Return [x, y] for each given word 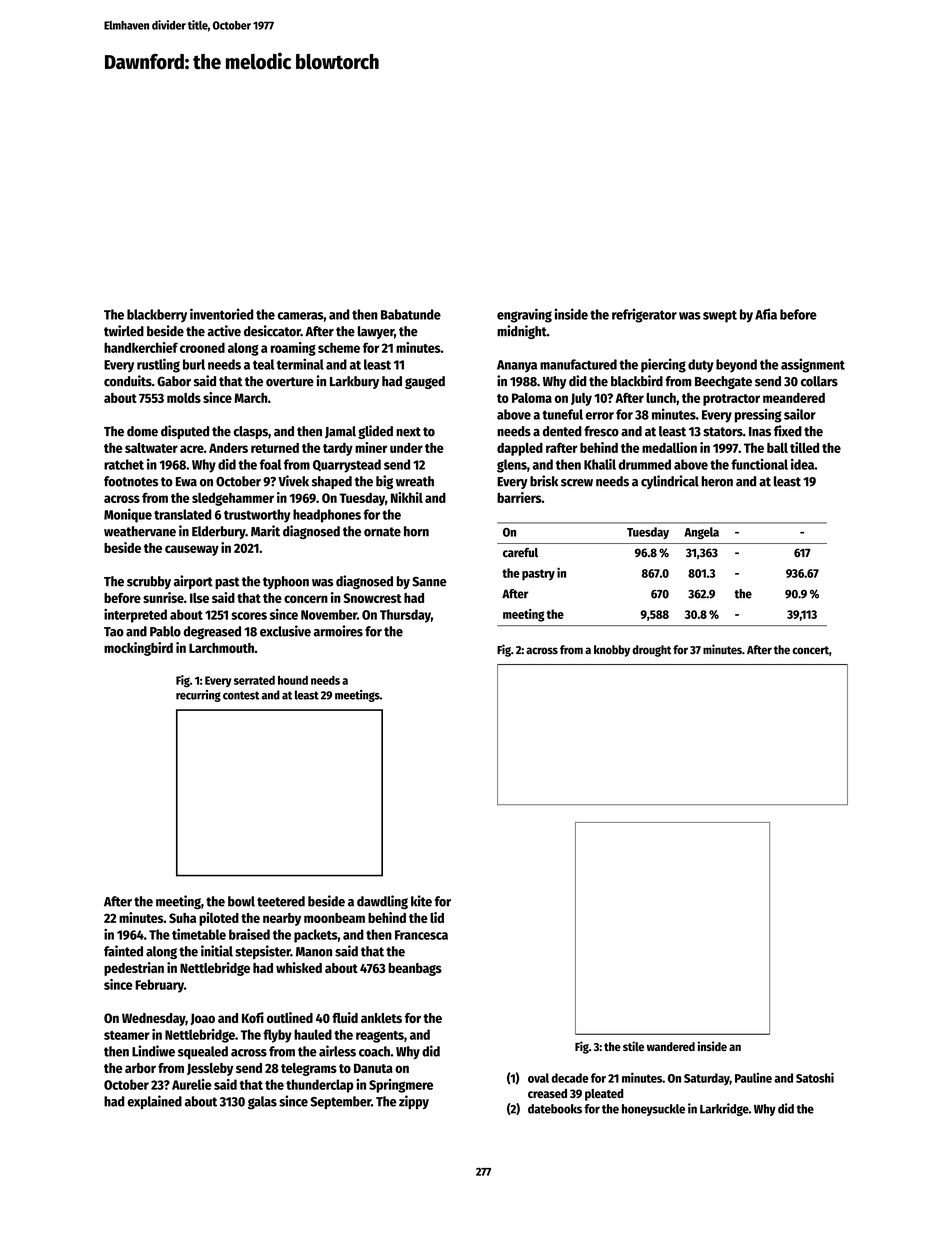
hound [293, 680]
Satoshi [815, 1077]
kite [421, 901]
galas [262, 1103]
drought [651, 651]
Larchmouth [221, 648]
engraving [524, 315]
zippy [414, 1102]
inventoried [222, 314]
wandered [671, 1046]
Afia [766, 314]
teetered [281, 901]
